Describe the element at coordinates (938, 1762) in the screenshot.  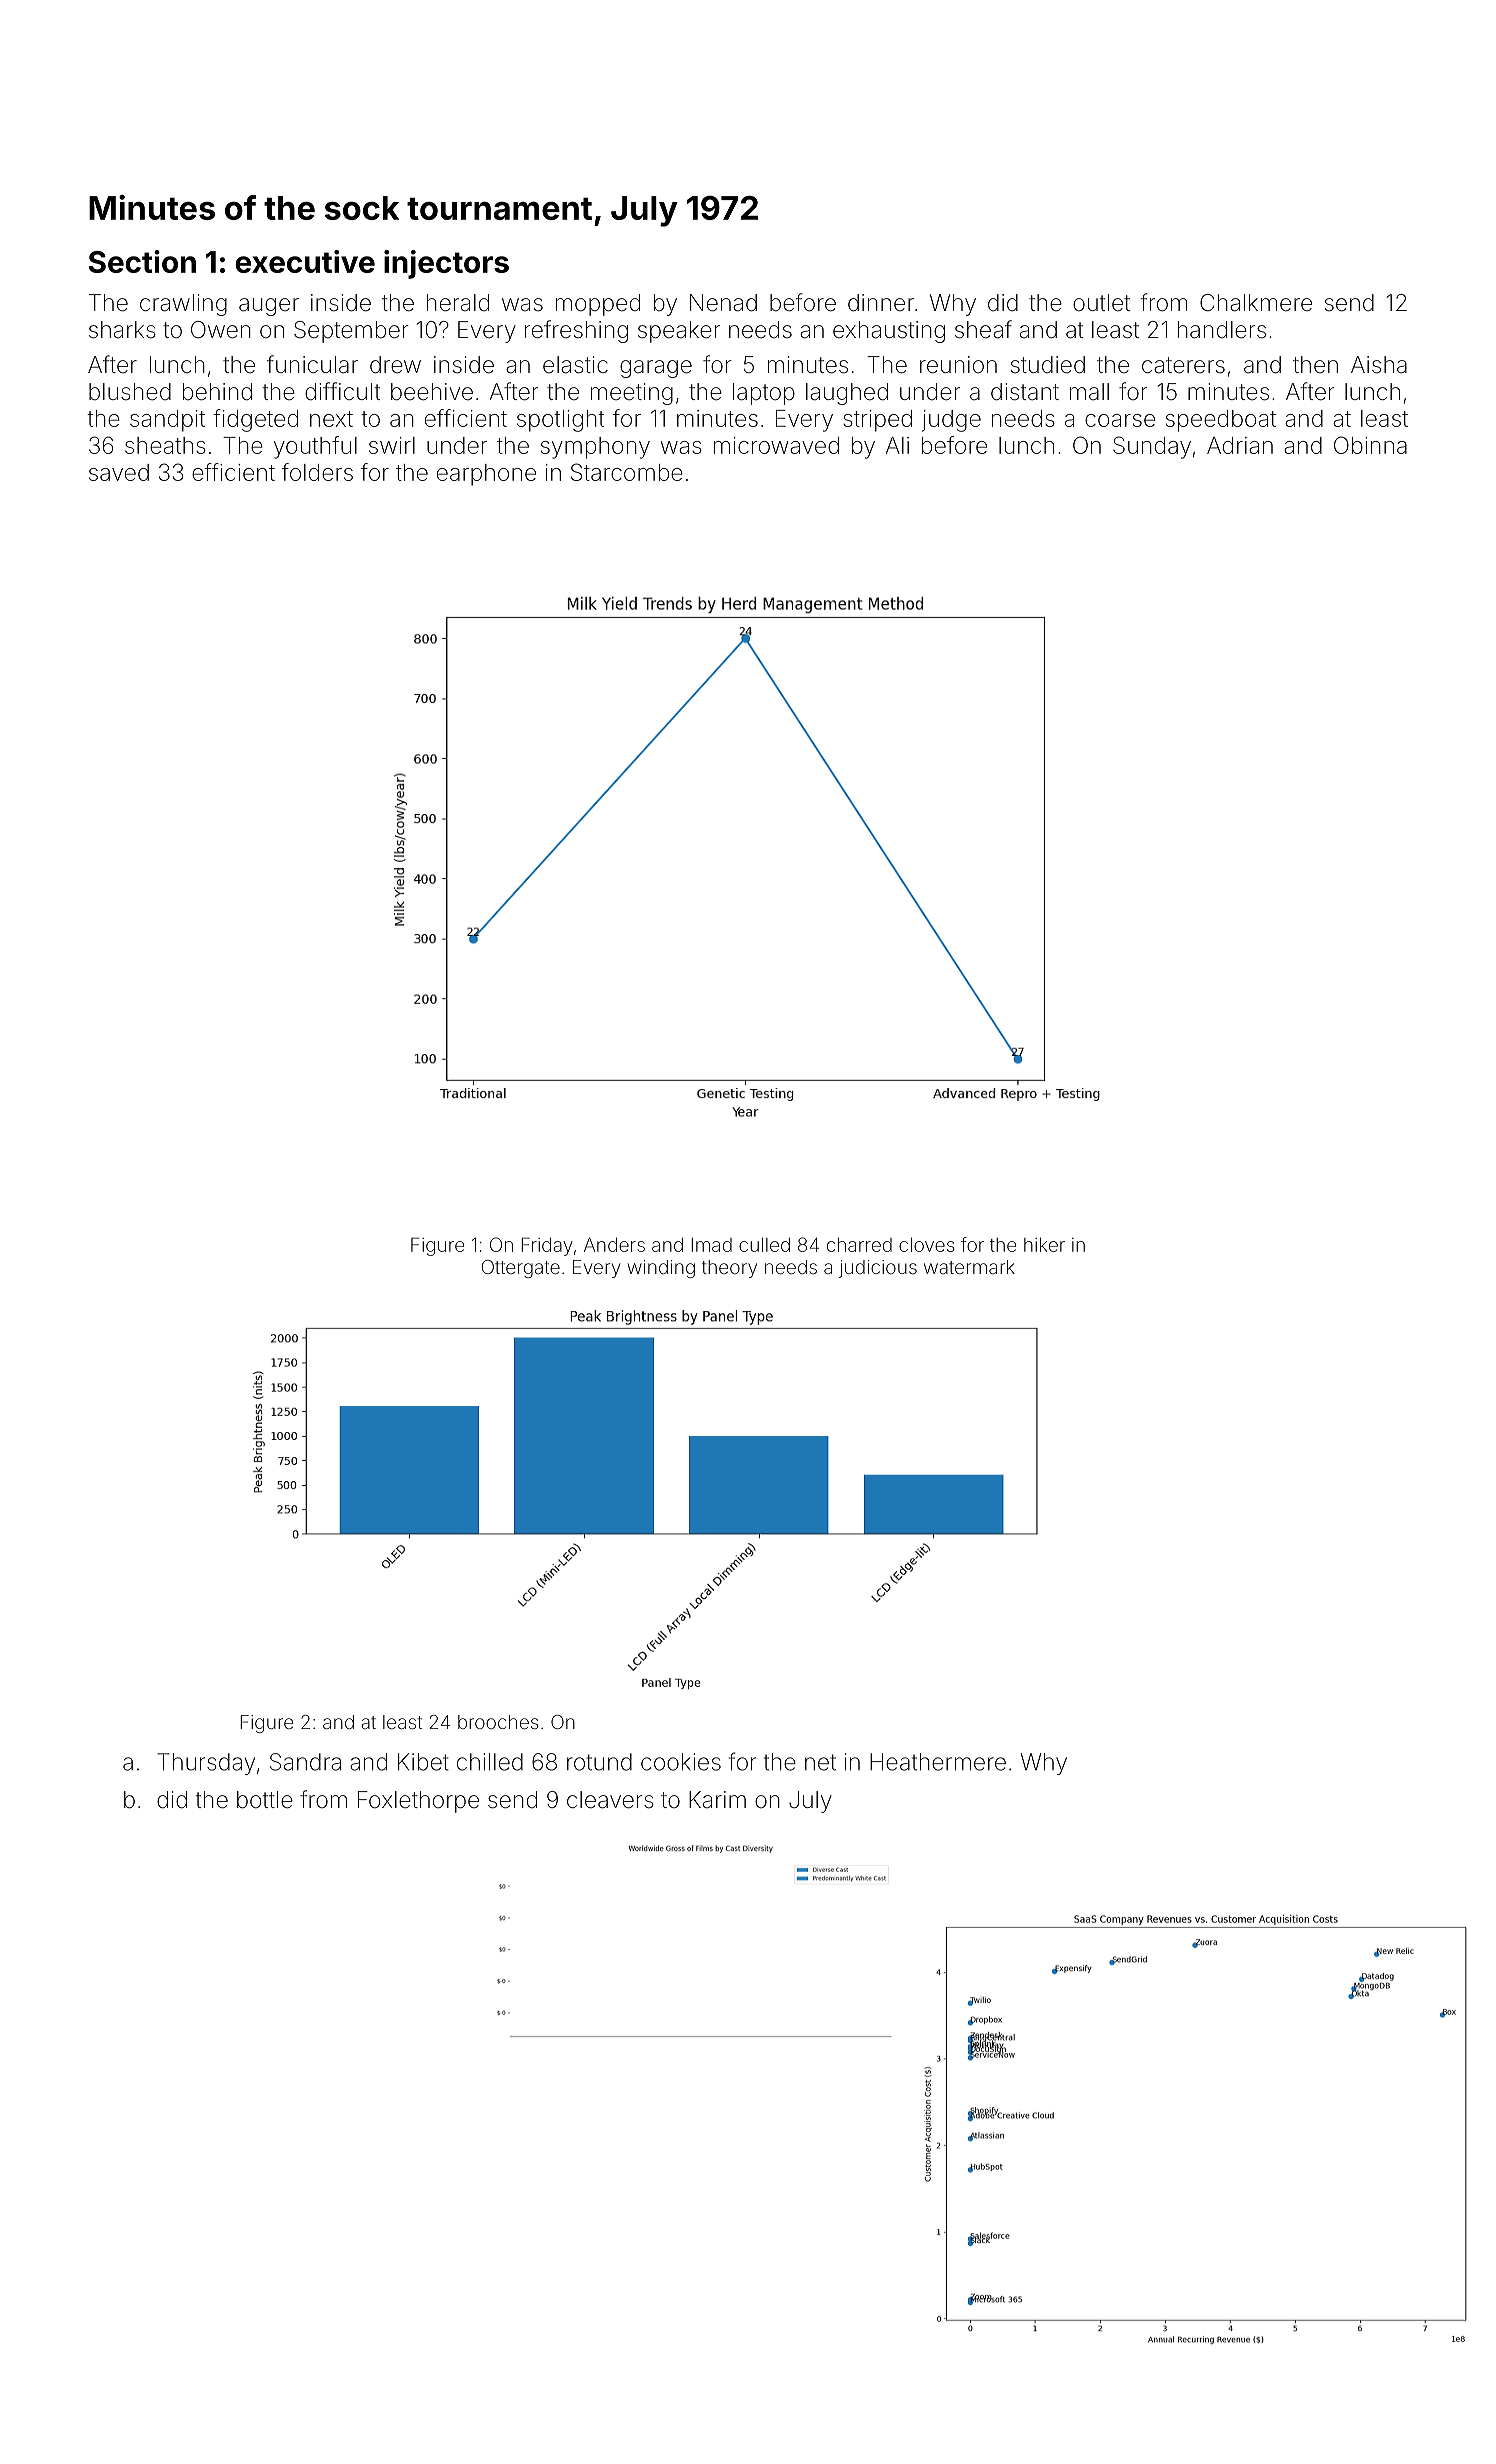
I see `Heathermere` at that location.
